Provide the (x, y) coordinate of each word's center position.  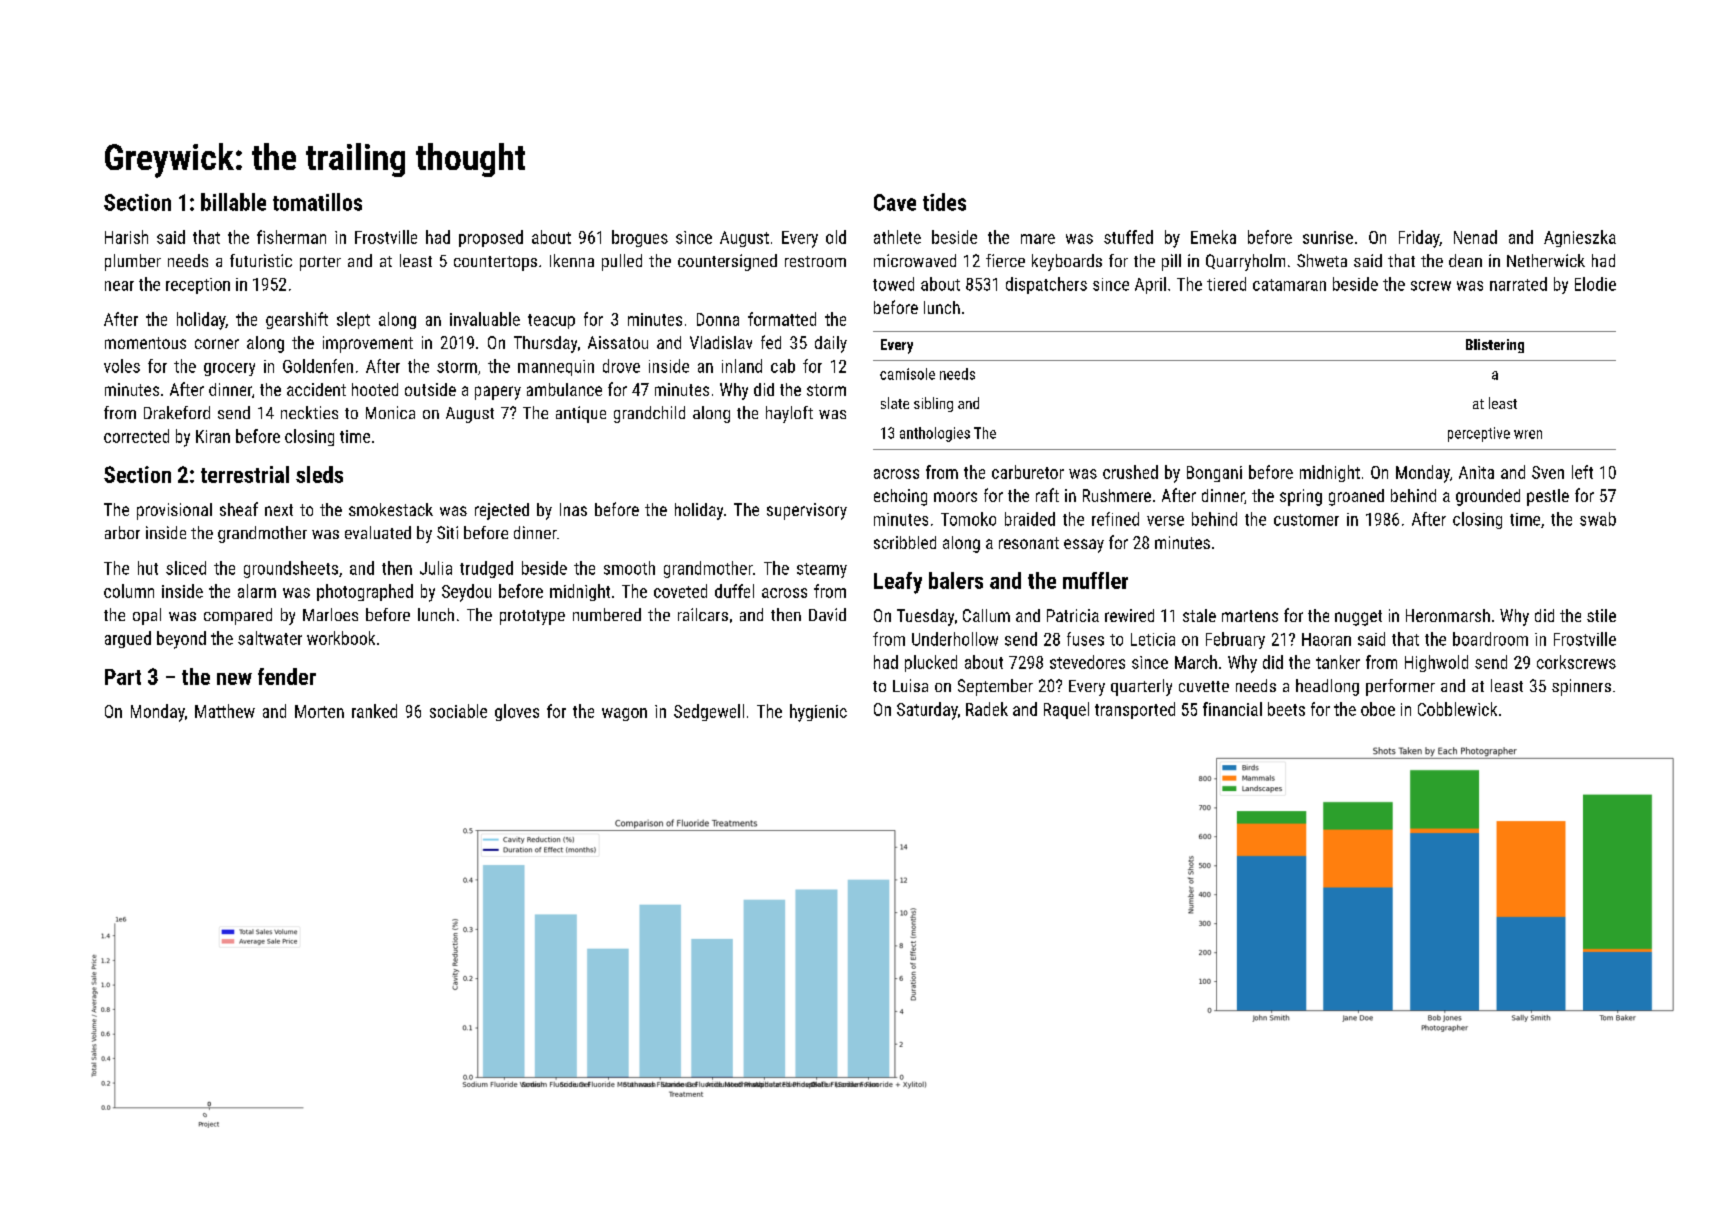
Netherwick (1546, 260)
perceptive (1479, 434)
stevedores (1087, 662)
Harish (126, 237)
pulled (622, 262)
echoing (900, 497)
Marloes (330, 614)
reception (198, 286)
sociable (458, 711)
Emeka (1213, 237)
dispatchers (1046, 285)
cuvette (1204, 686)
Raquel (1066, 710)
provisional (174, 511)
